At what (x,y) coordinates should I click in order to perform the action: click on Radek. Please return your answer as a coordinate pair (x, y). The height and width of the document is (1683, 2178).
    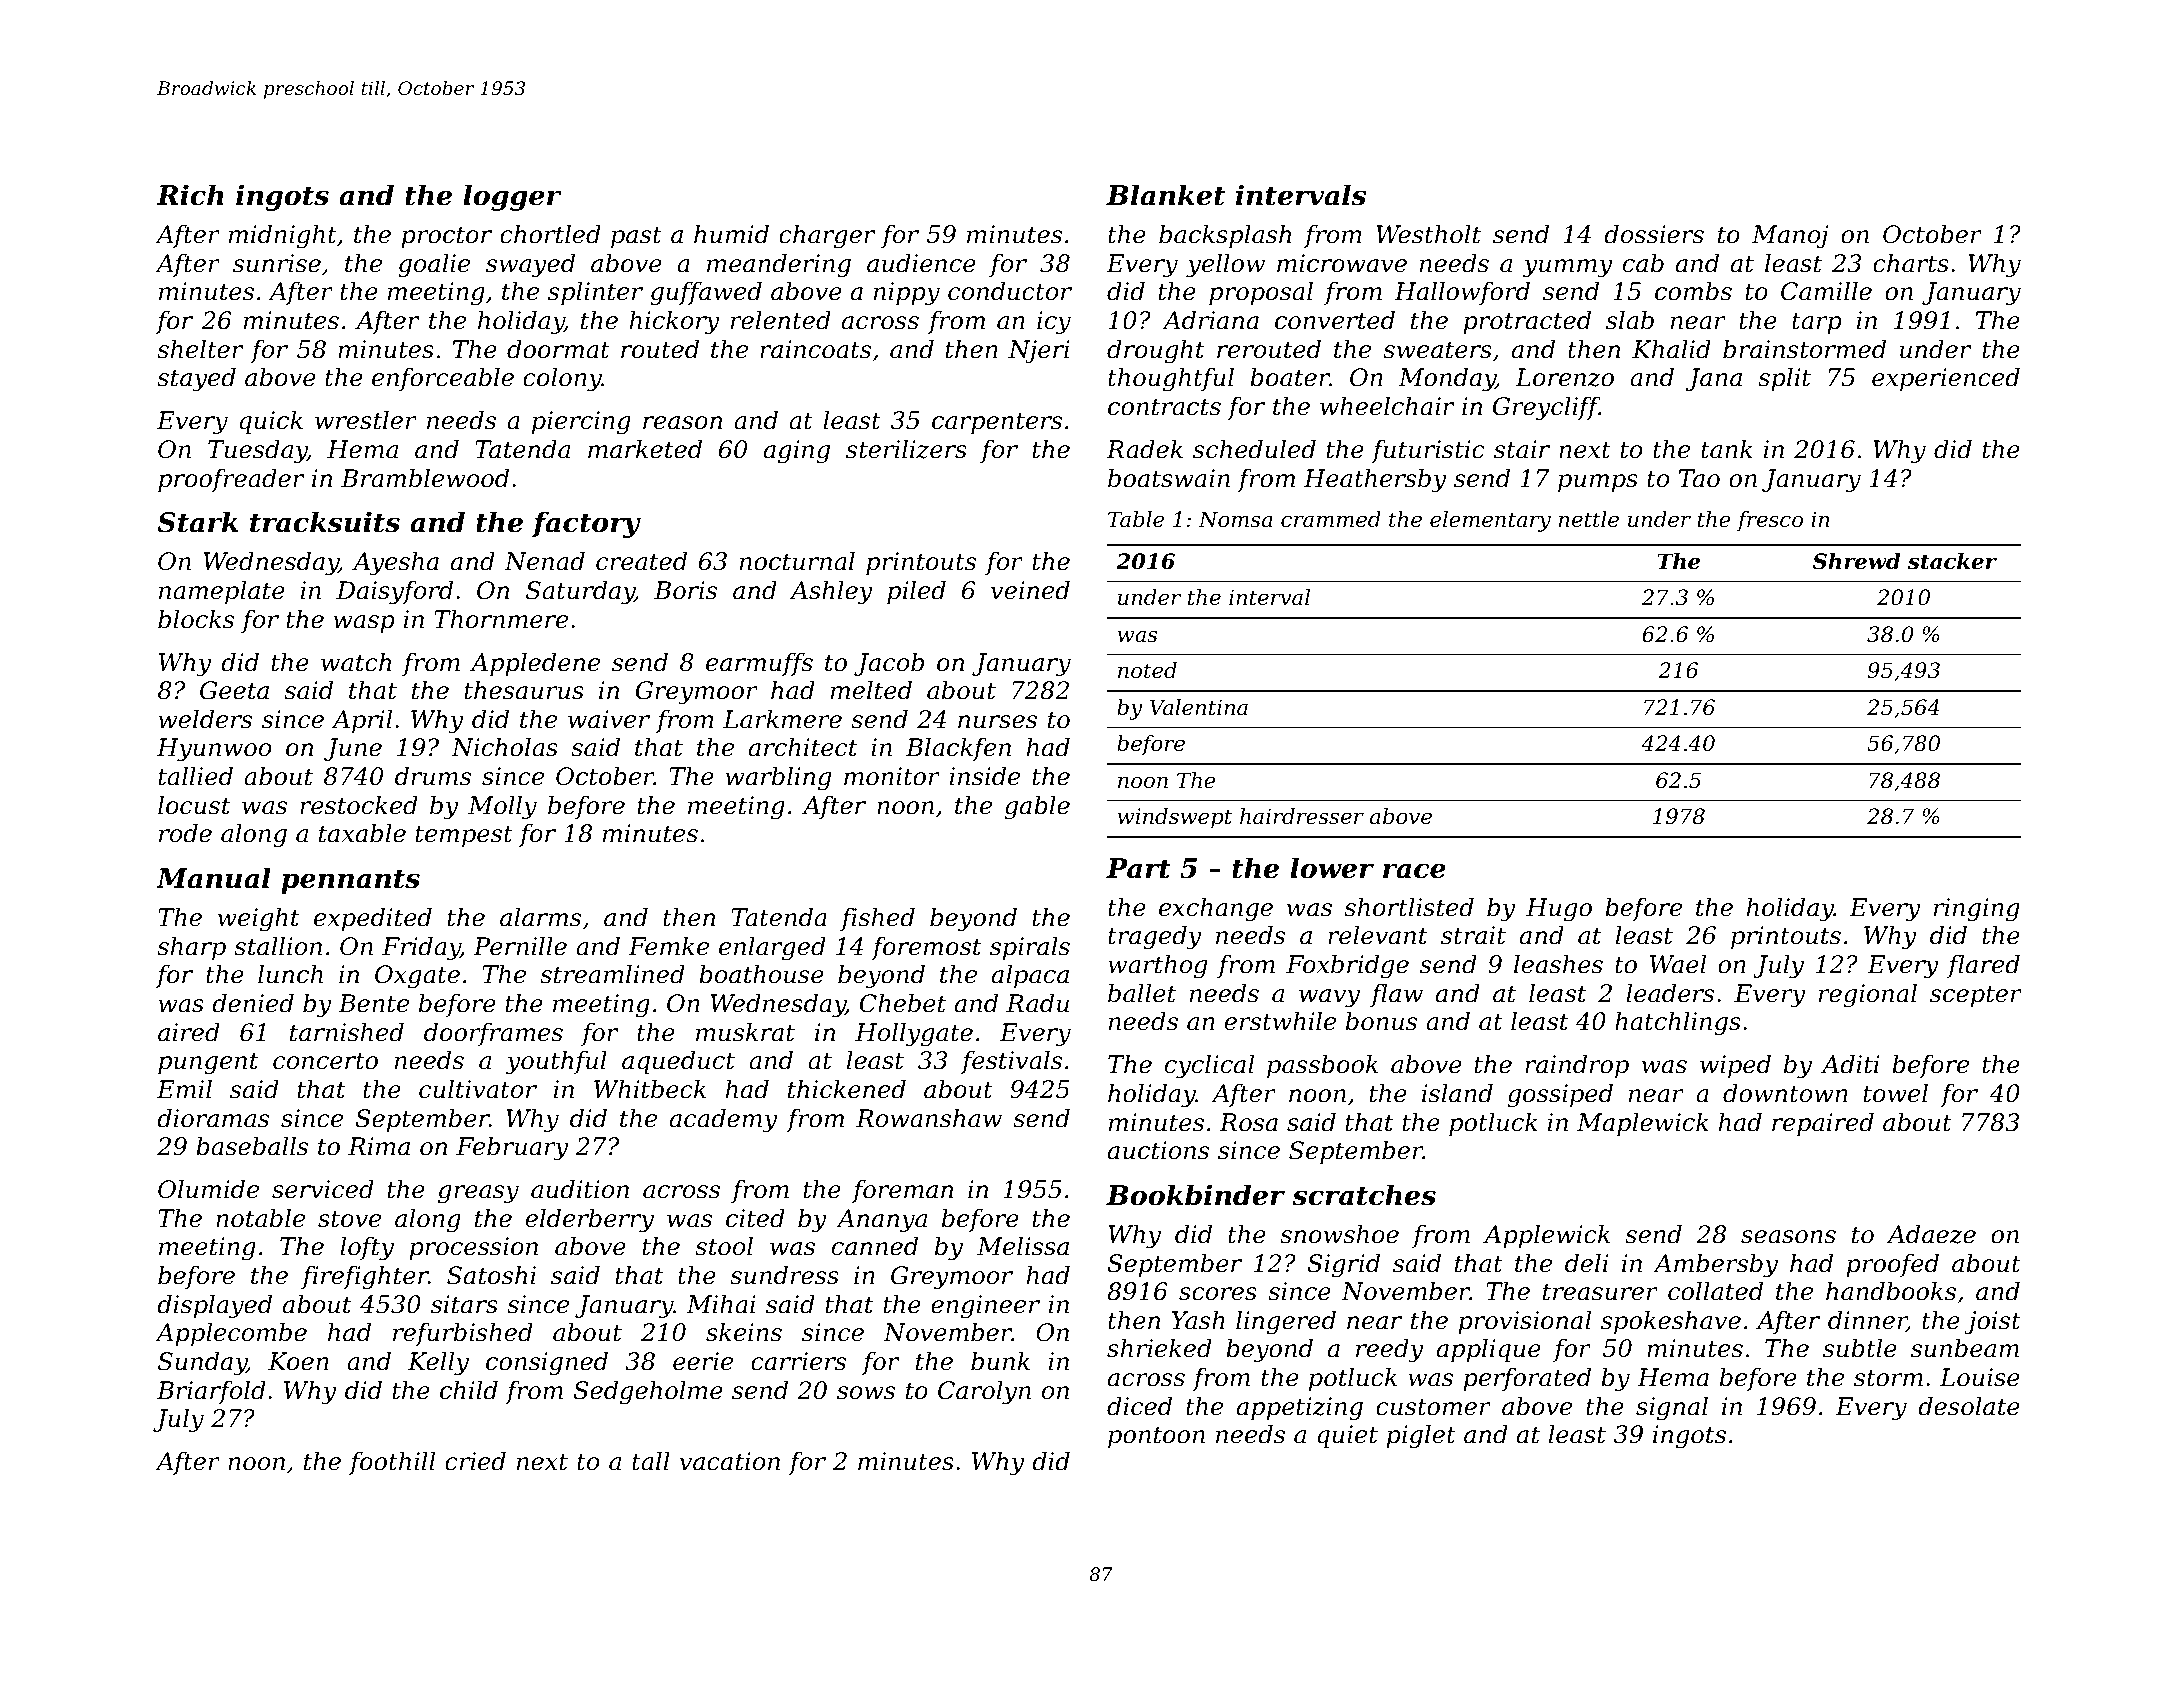
    Looking at the image, I should click on (1144, 449).
